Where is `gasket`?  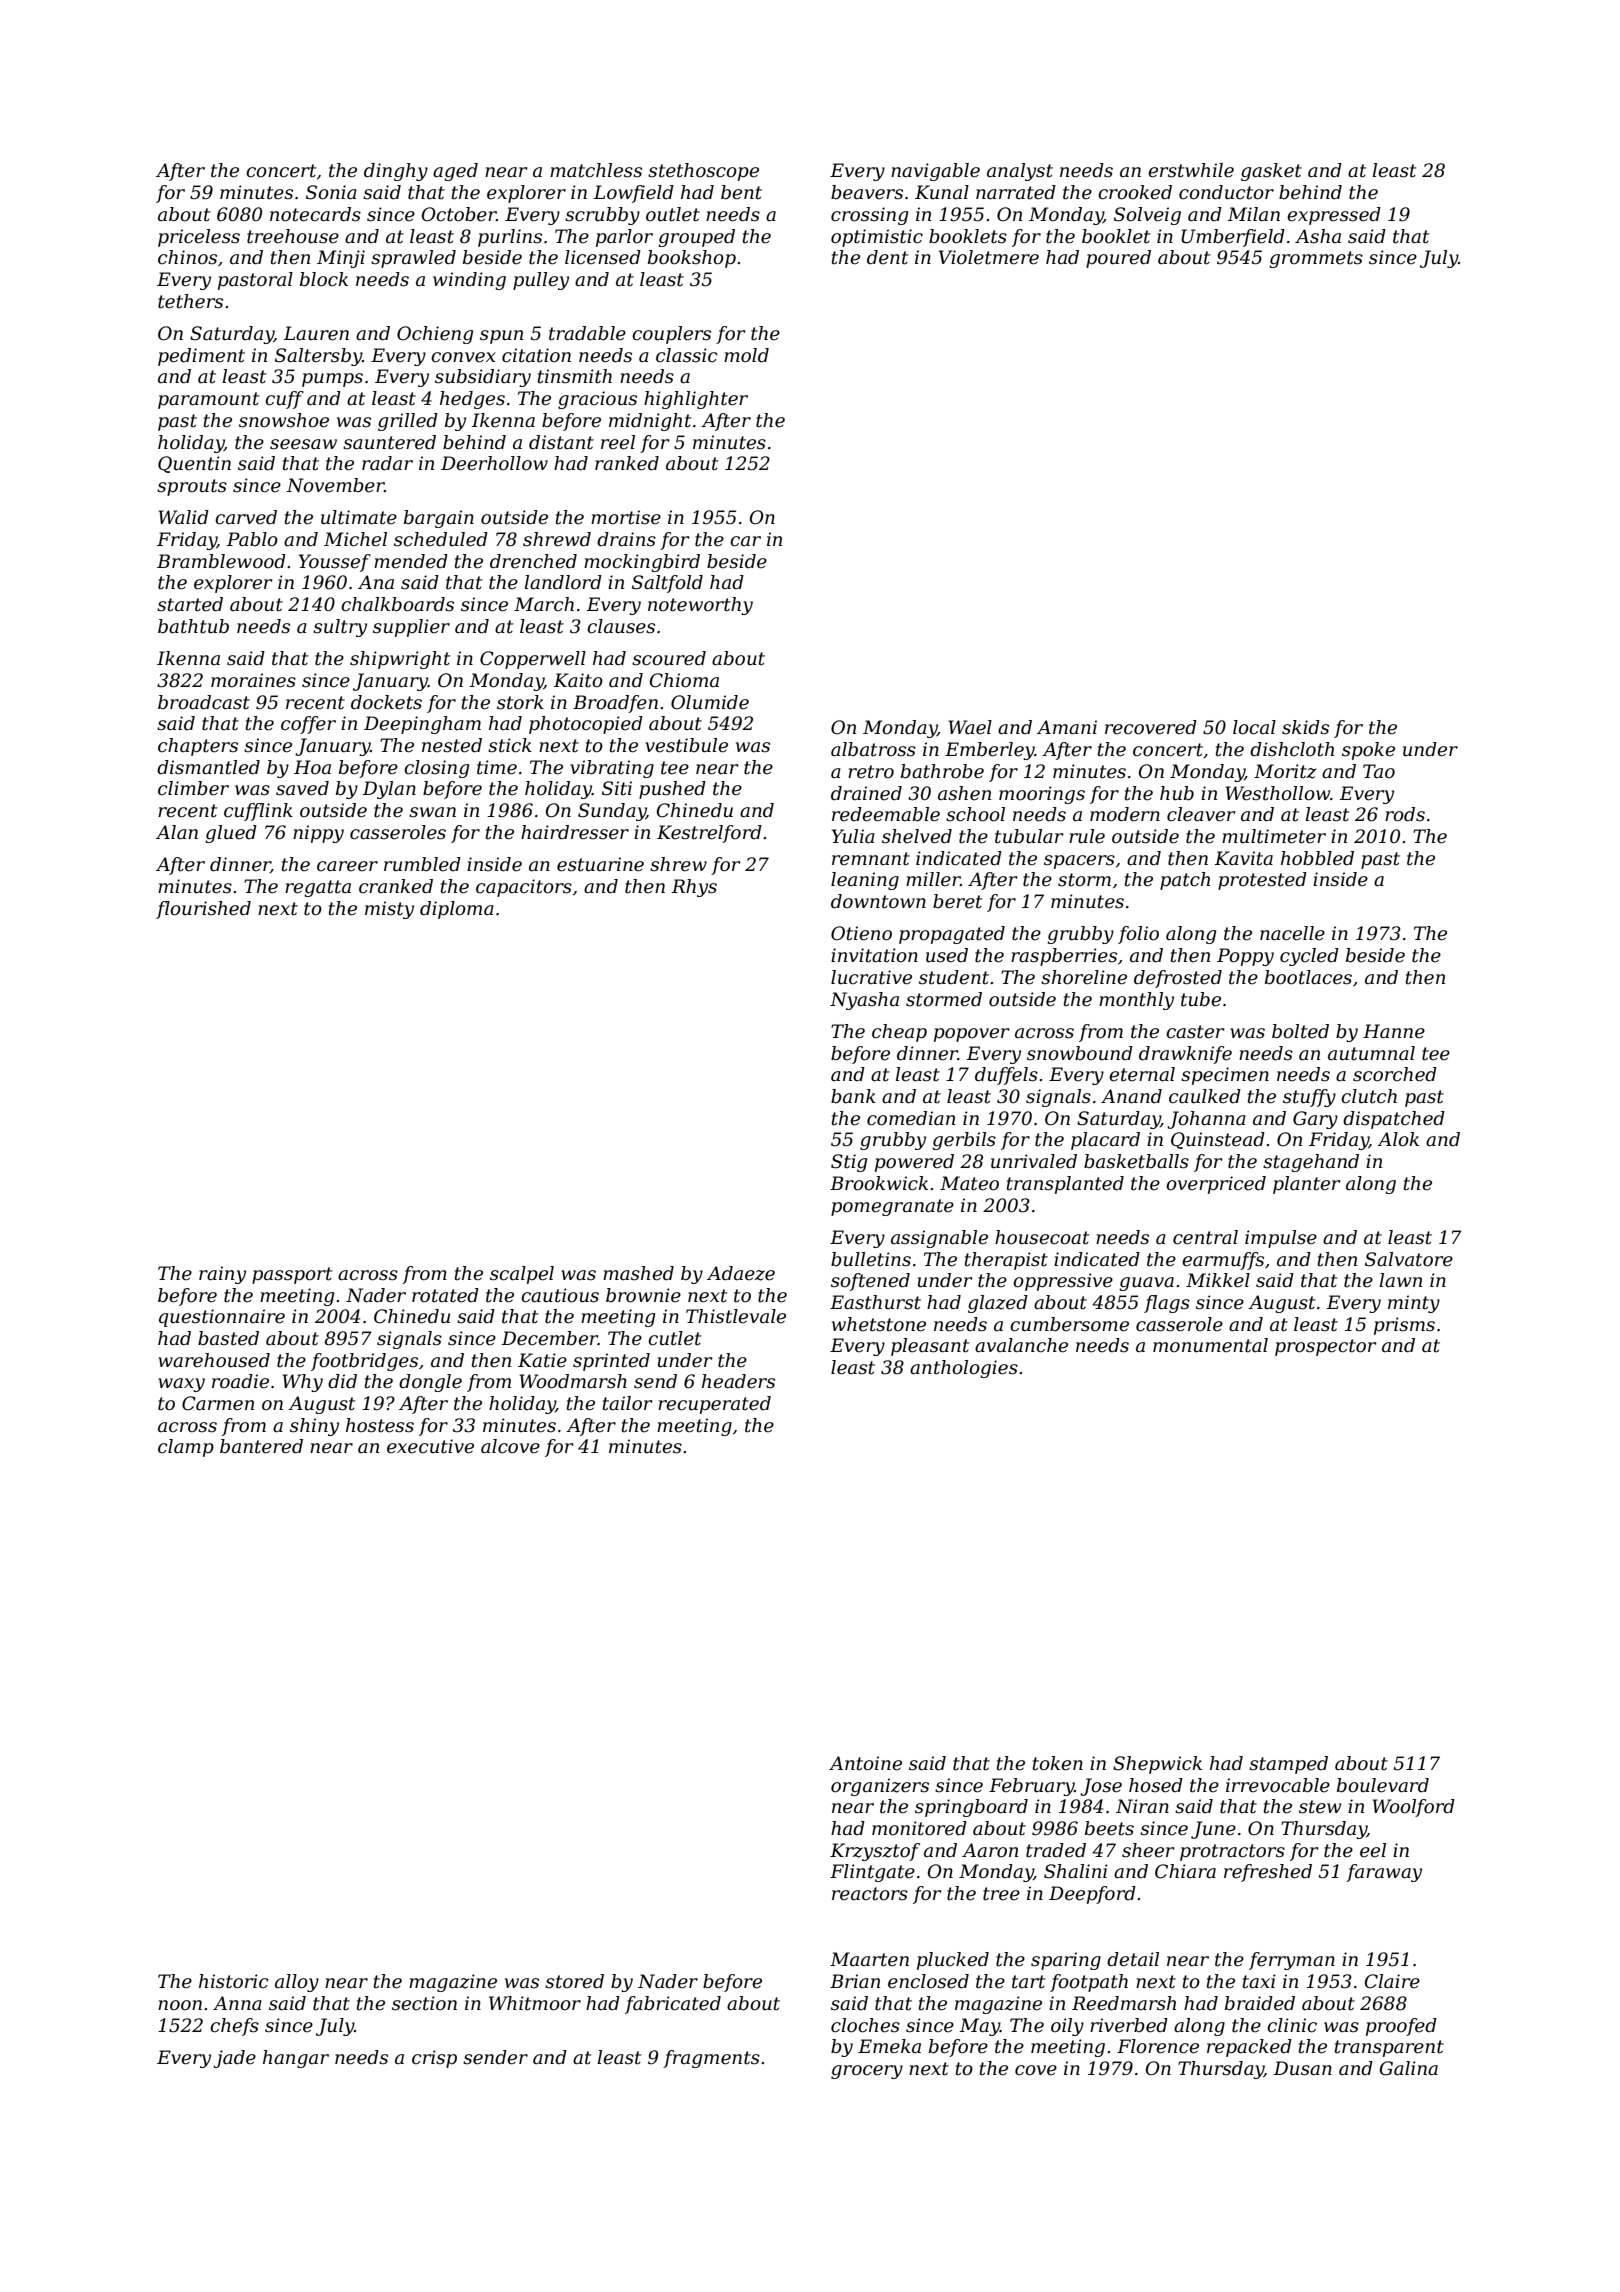 gasket is located at coordinates (1271, 172).
